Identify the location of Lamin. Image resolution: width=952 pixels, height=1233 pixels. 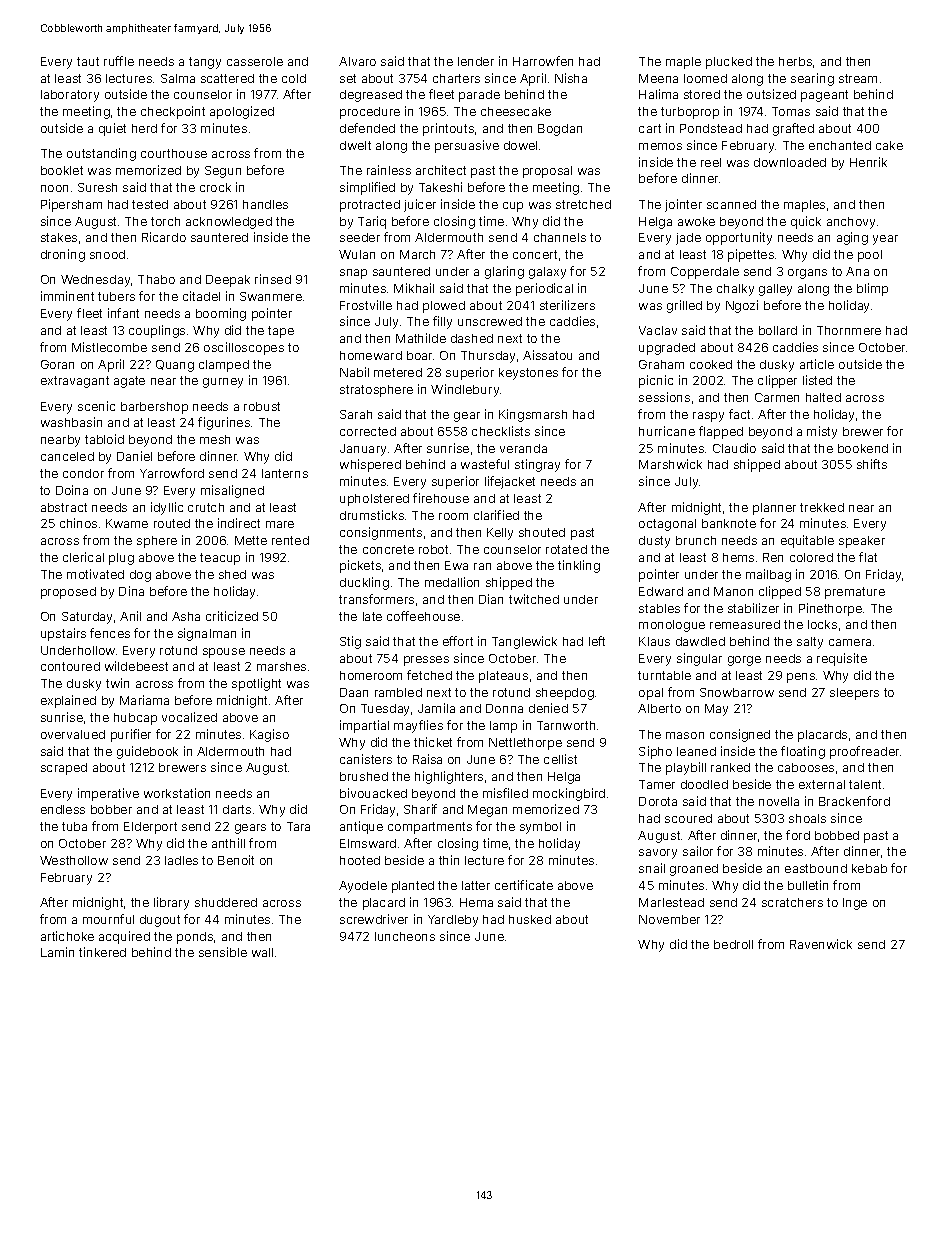
(57, 952).
